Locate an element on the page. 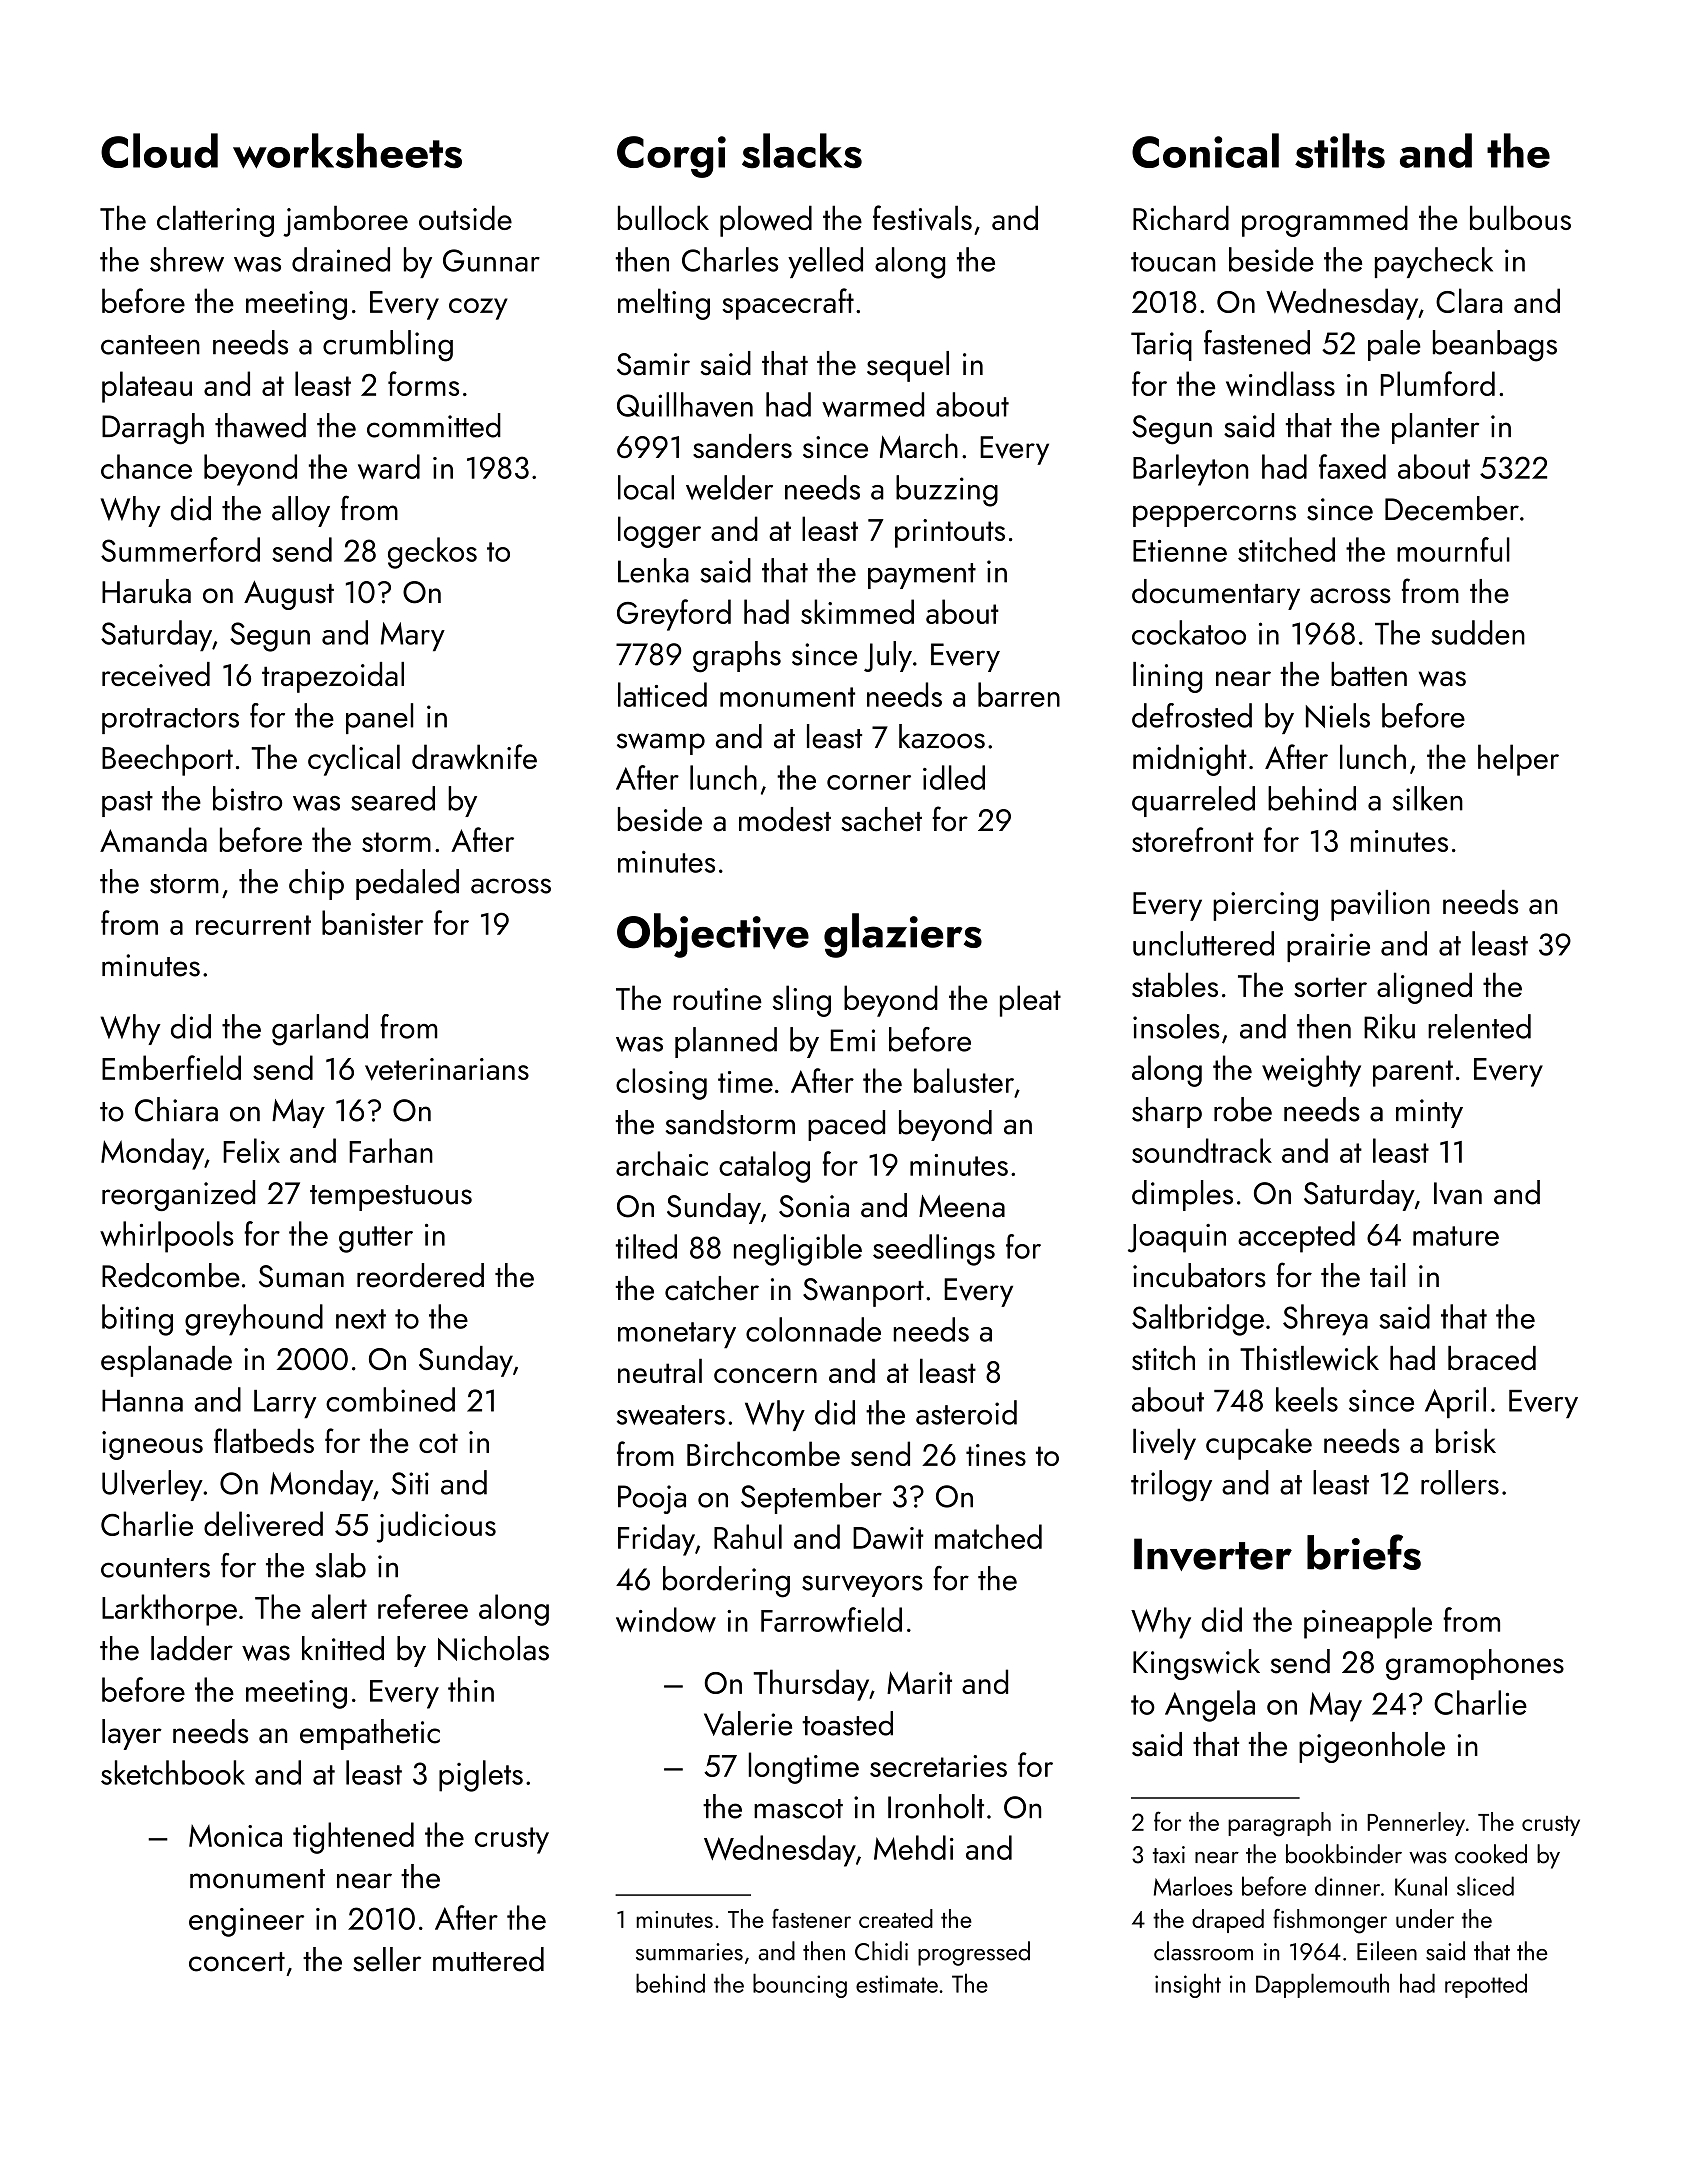 The width and height of the document is (1683, 2178). Cloud is located at coordinates (159, 150).
